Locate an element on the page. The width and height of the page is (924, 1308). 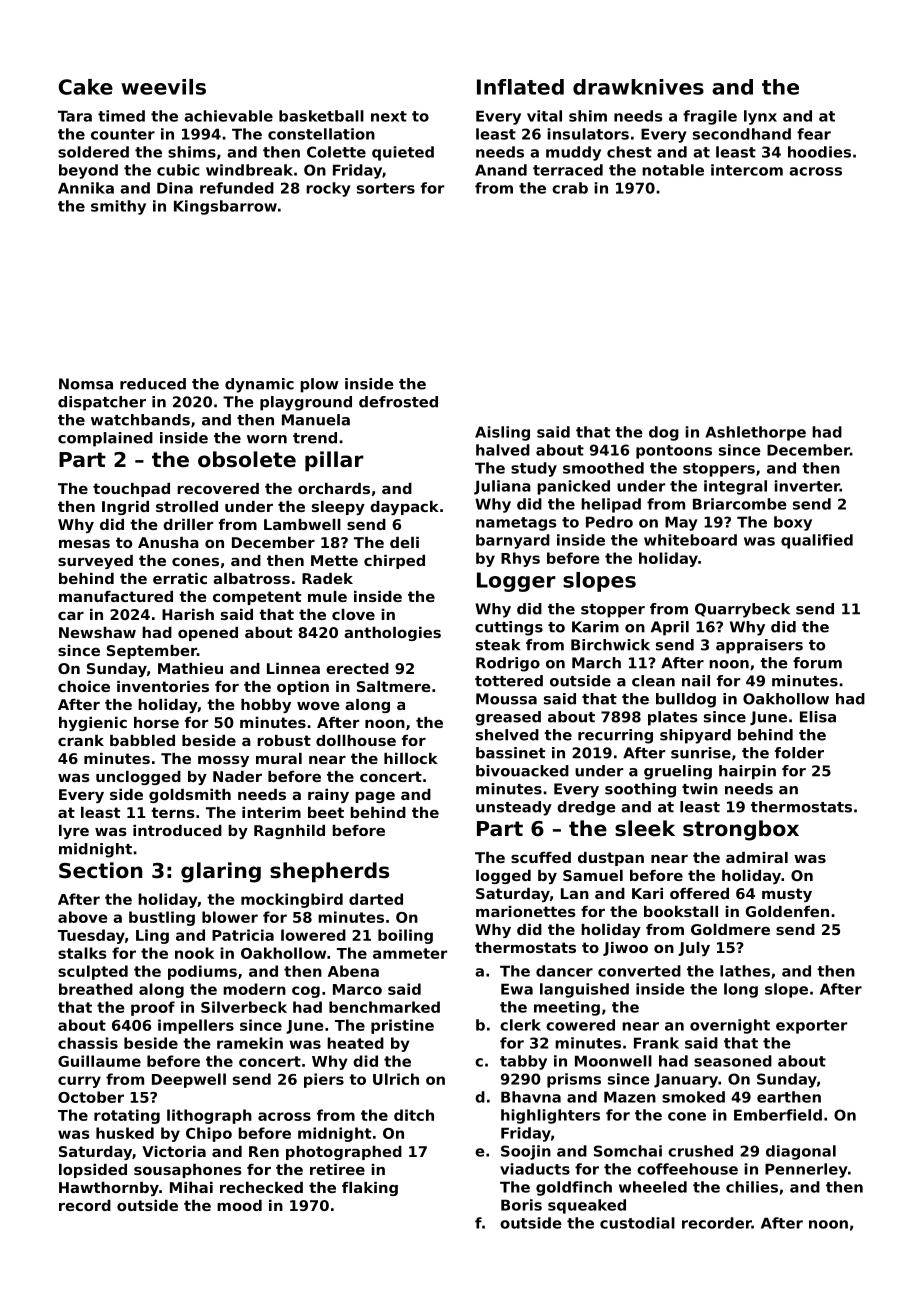
helipad is located at coordinates (611, 505).
